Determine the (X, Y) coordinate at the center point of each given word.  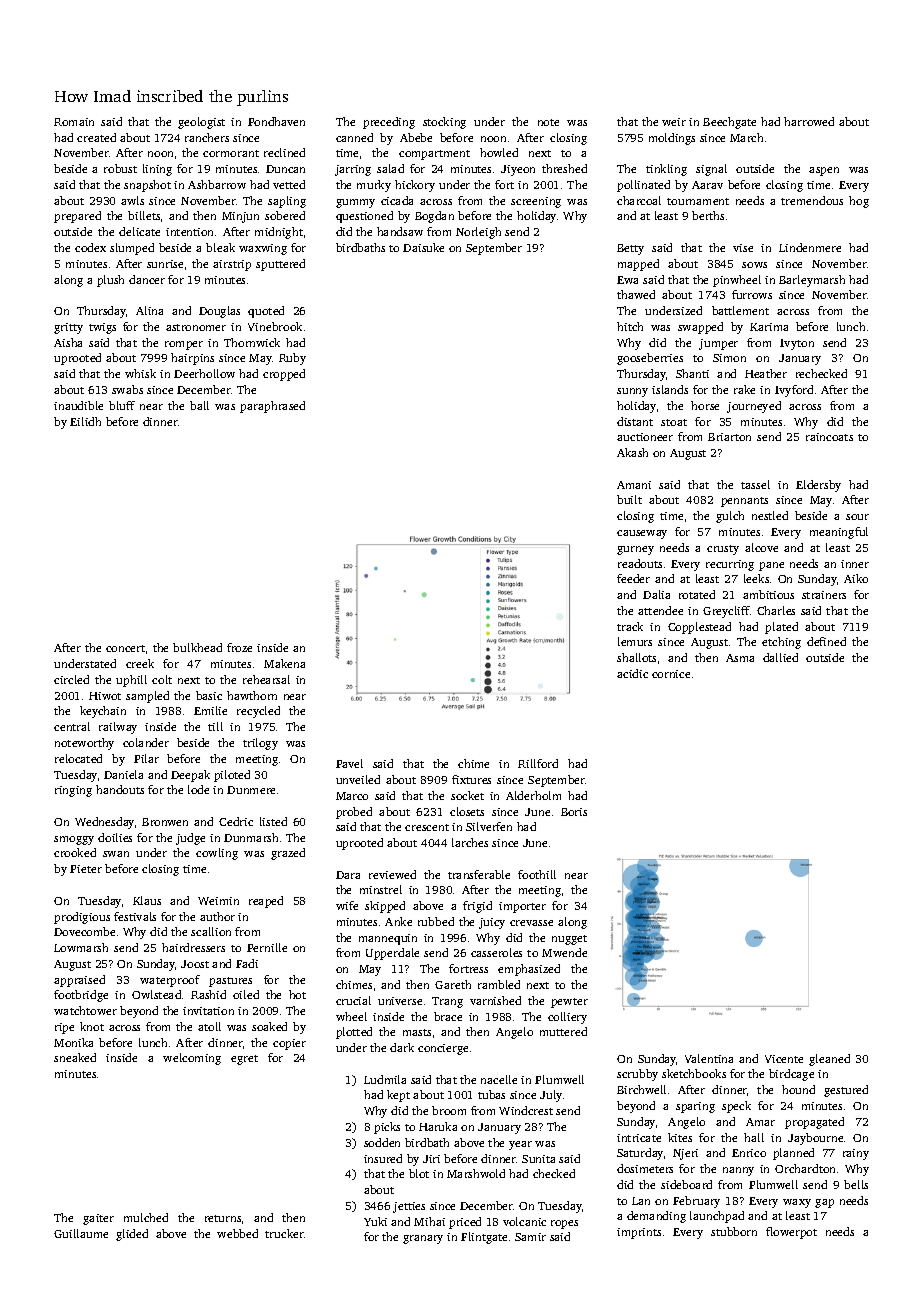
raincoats (829, 437)
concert (125, 648)
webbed (237, 1233)
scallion (211, 931)
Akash (632, 452)
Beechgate (729, 123)
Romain (74, 122)
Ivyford (794, 391)
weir (674, 122)
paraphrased (272, 407)
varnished (495, 1000)
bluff (122, 405)
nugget (569, 940)
